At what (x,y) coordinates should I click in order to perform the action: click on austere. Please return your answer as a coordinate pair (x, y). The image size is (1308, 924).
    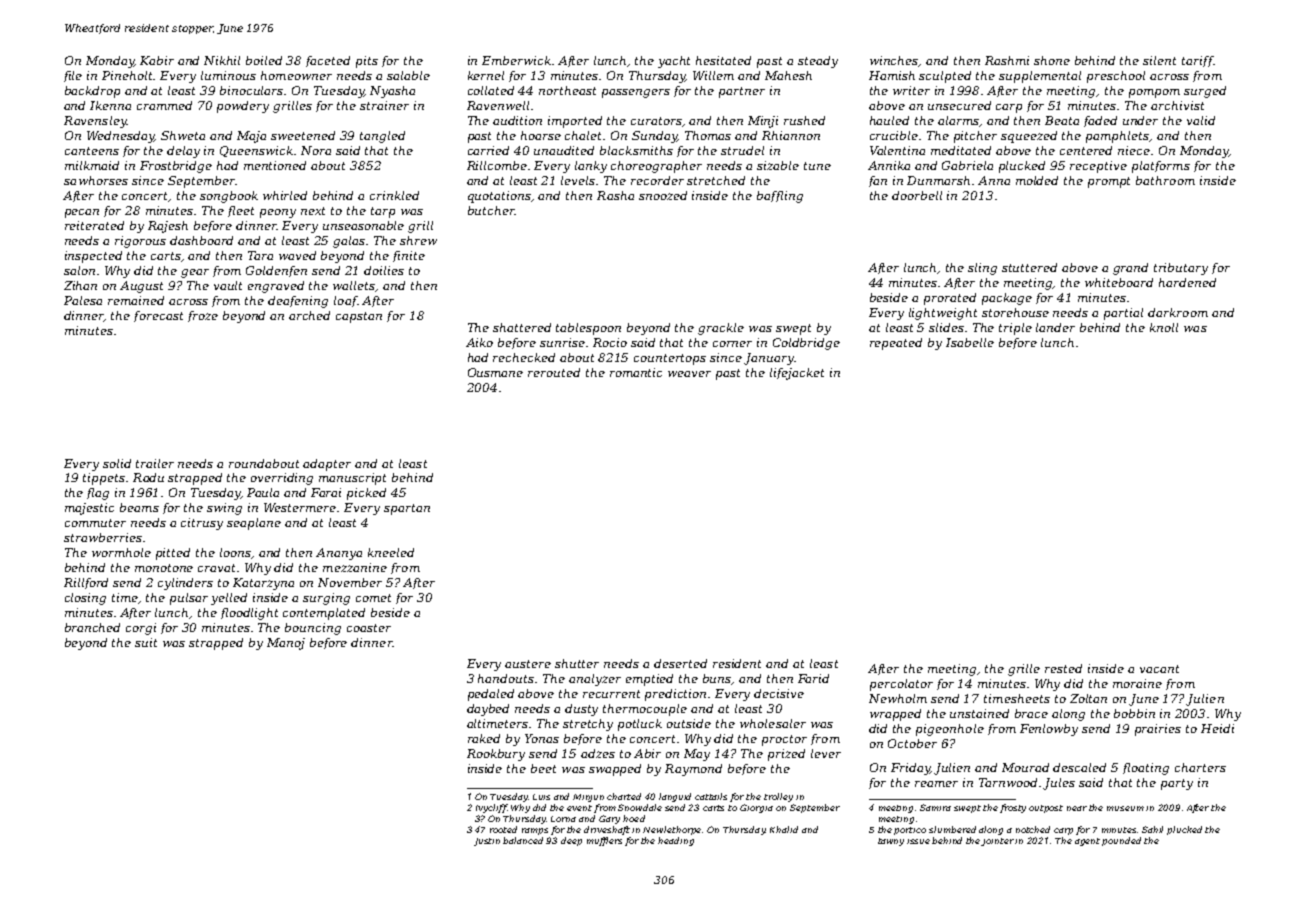
    Looking at the image, I should click on (528, 664).
